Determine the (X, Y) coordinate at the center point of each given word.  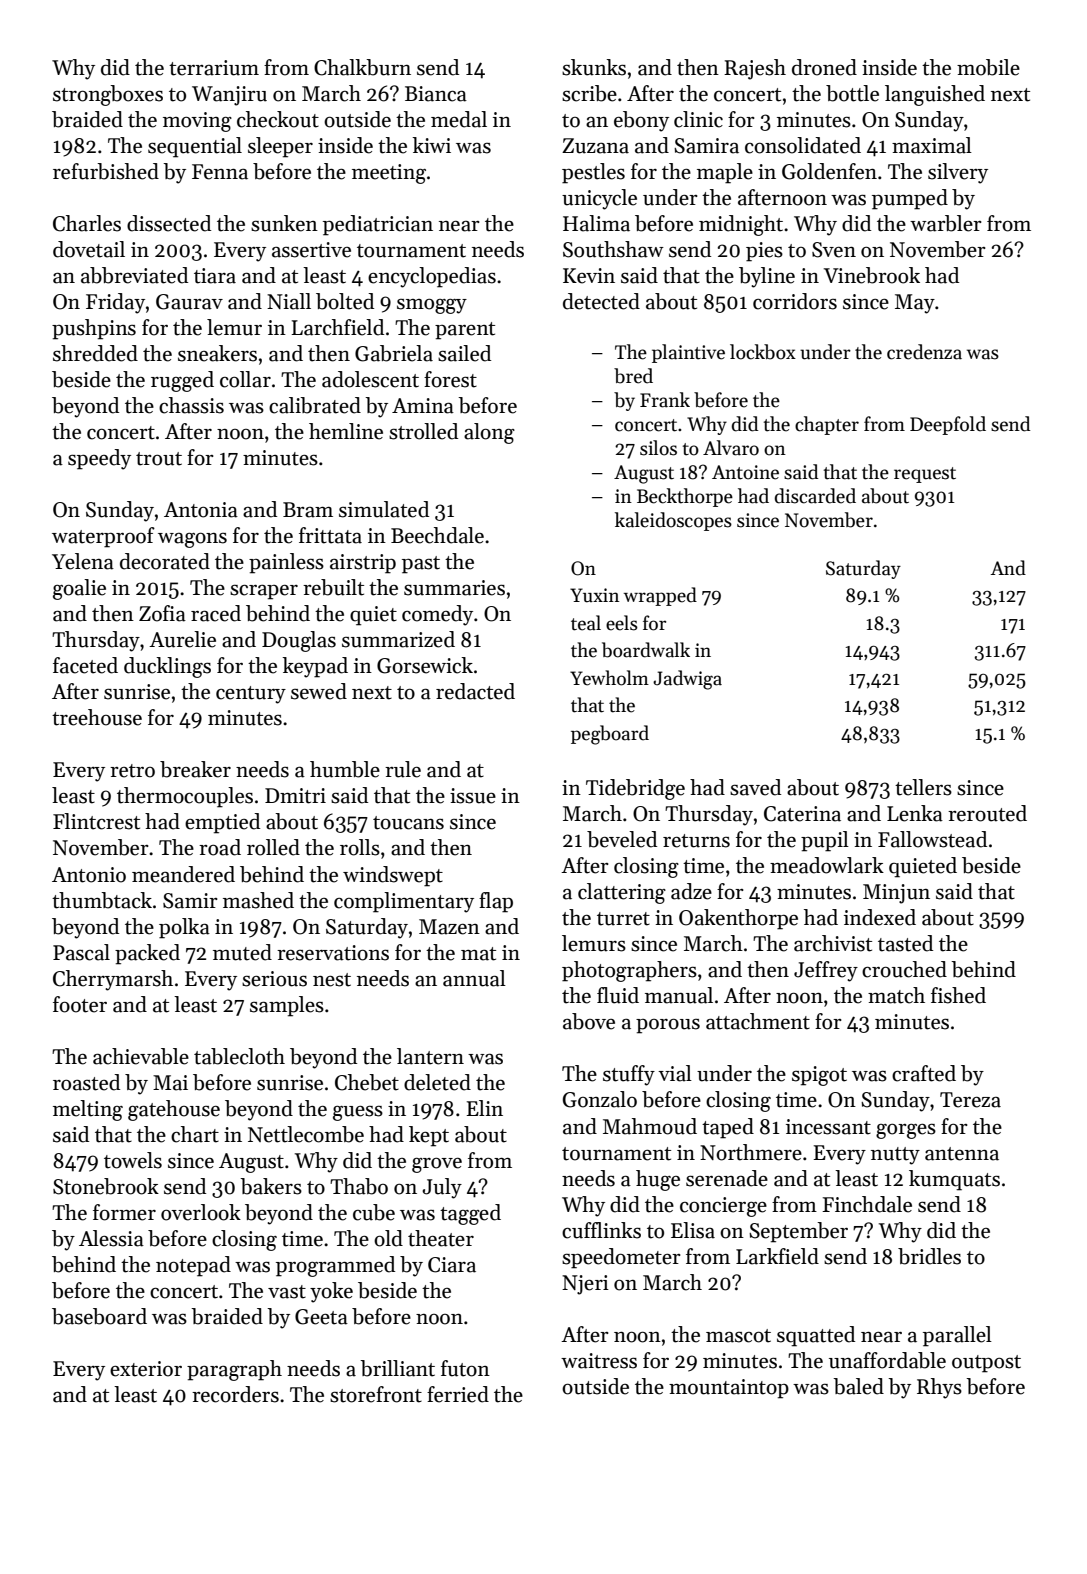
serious (274, 979)
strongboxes (108, 95)
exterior (146, 1369)
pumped (910, 199)
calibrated (315, 405)
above (589, 1021)
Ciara (452, 1265)
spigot (819, 1076)
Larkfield (777, 1256)
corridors (795, 301)
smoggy (432, 306)
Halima (596, 223)
